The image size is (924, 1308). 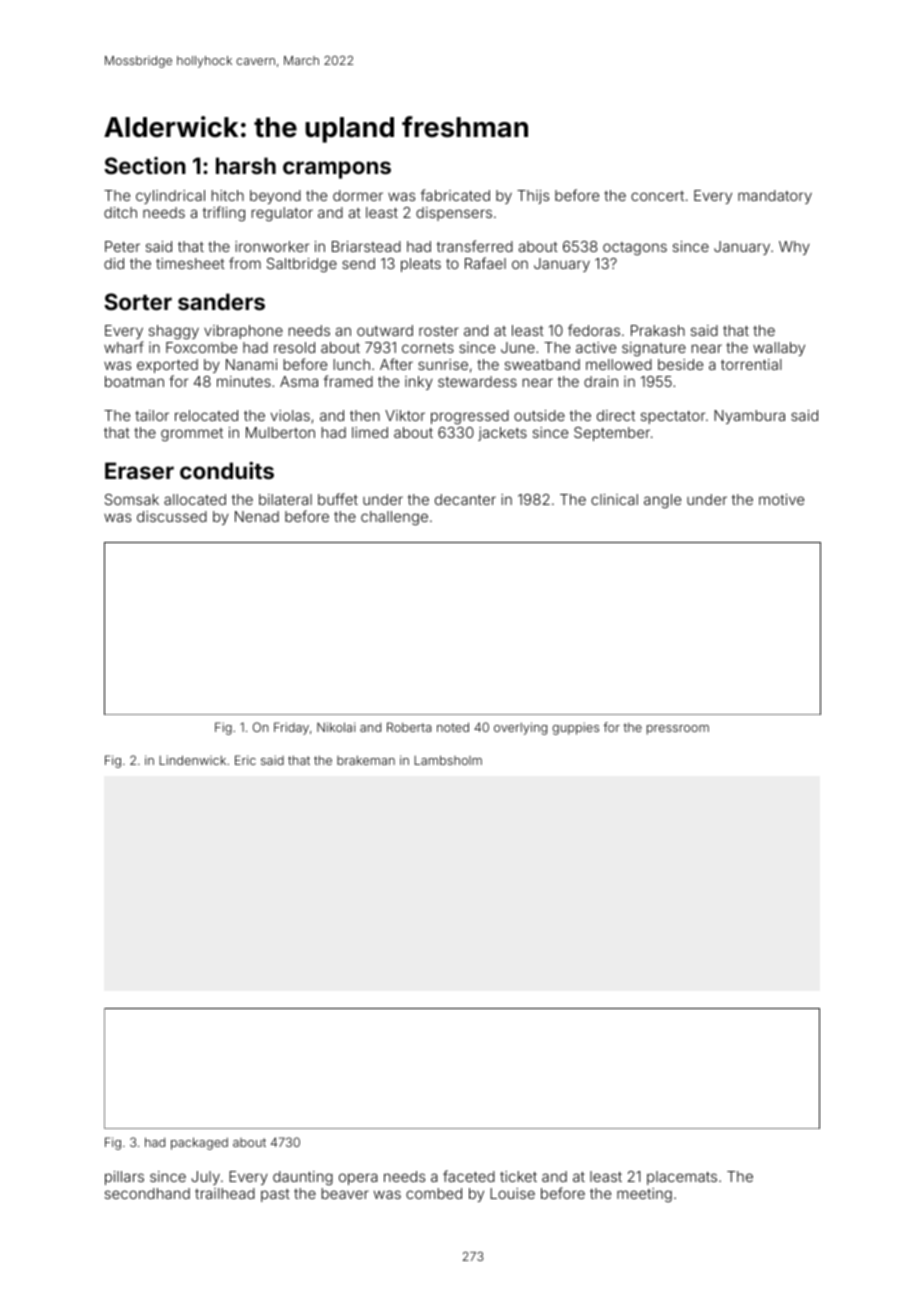 I want to click on motive, so click(x=781, y=499).
